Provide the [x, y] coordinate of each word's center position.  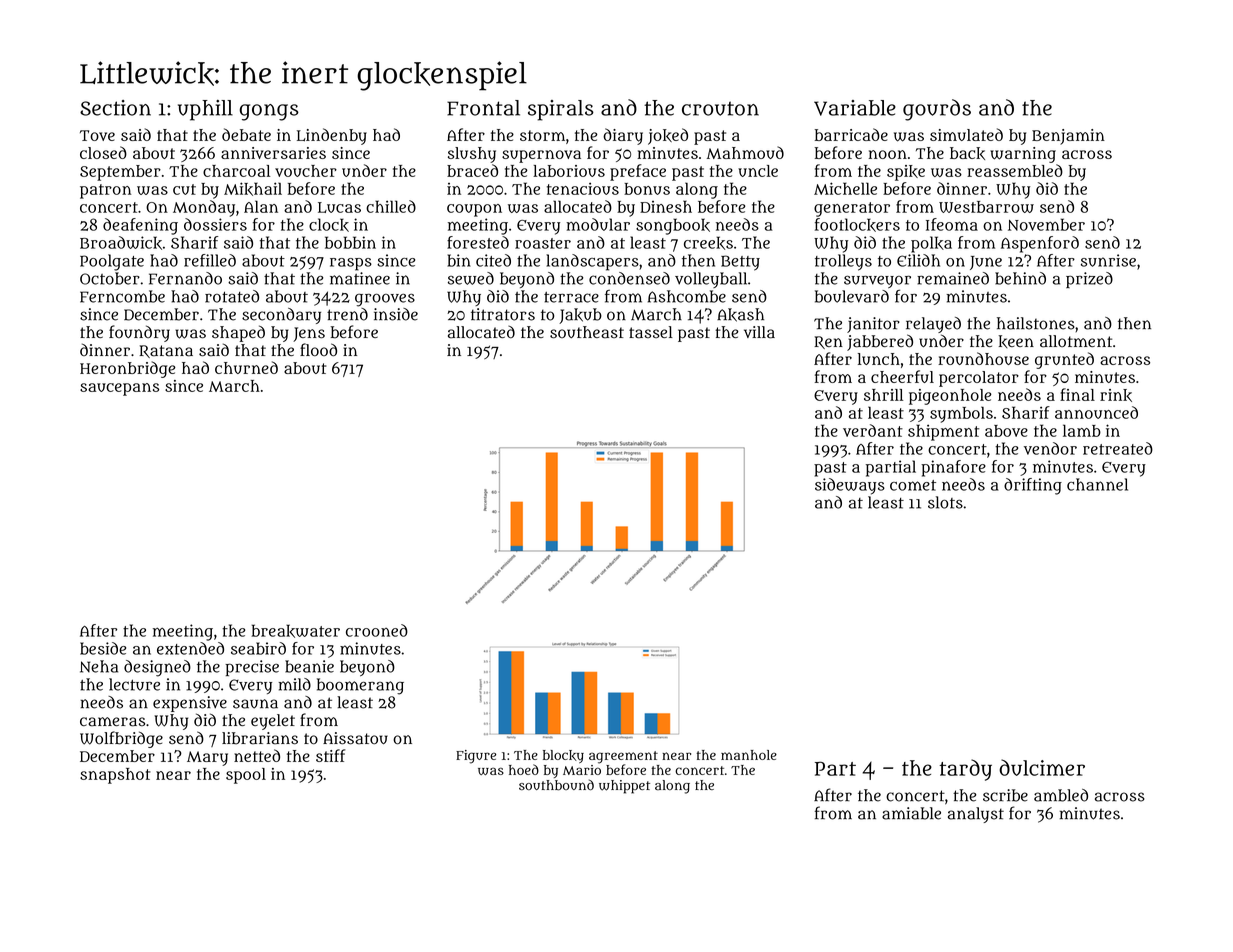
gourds [937, 110]
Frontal [483, 108]
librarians [260, 738]
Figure [476, 757]
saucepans [119, 389]
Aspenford [1040, 244]
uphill [205, 110]
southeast [587, 332]
